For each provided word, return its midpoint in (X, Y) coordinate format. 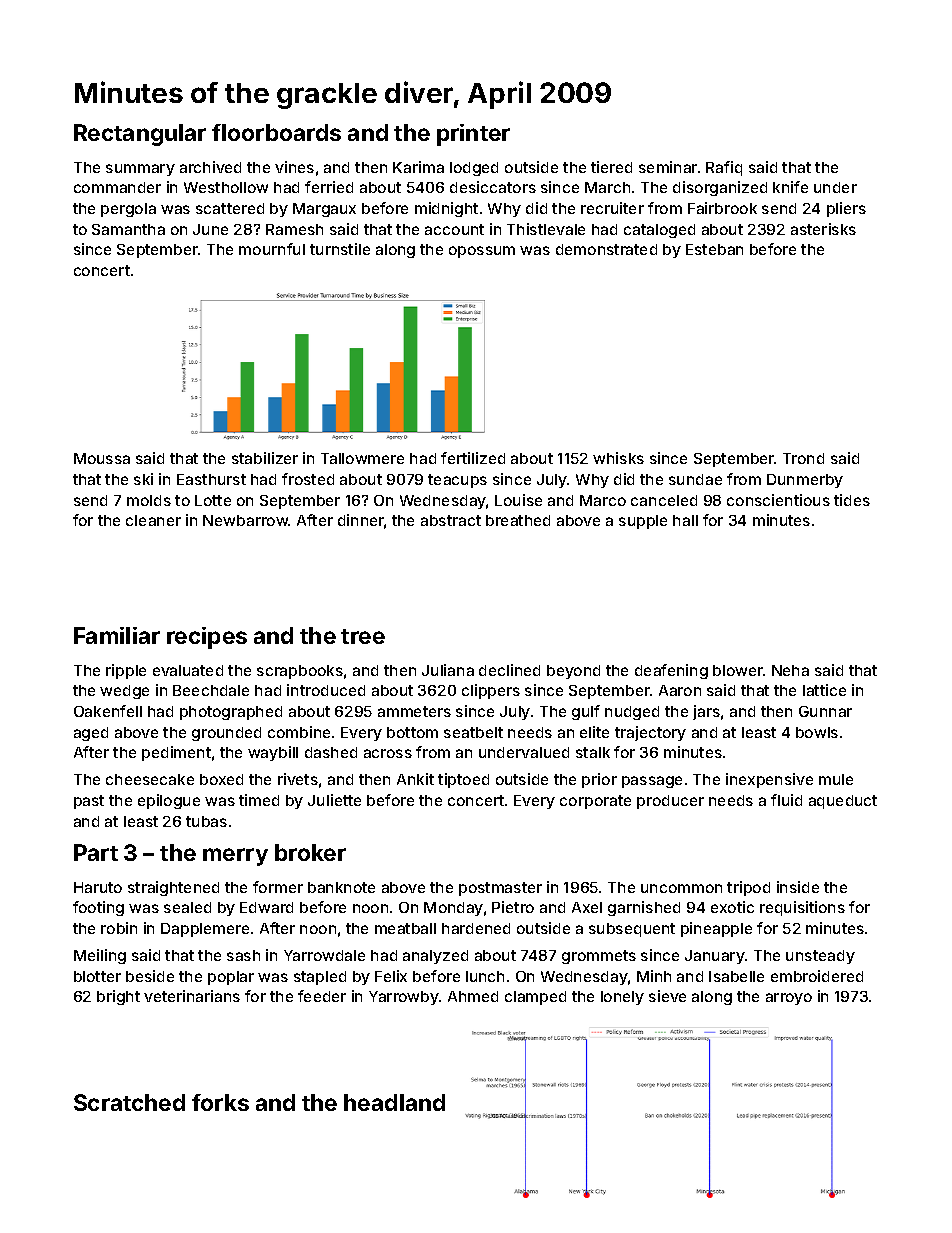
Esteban (714, 249)
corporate (595, 802)
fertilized (473, 458)
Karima (418, 167)
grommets (599, 957)
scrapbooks (300, 672)
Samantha (128, 229)
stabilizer (265, 458)
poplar (231, 978)
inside (798, 887)
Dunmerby (805, 481)
